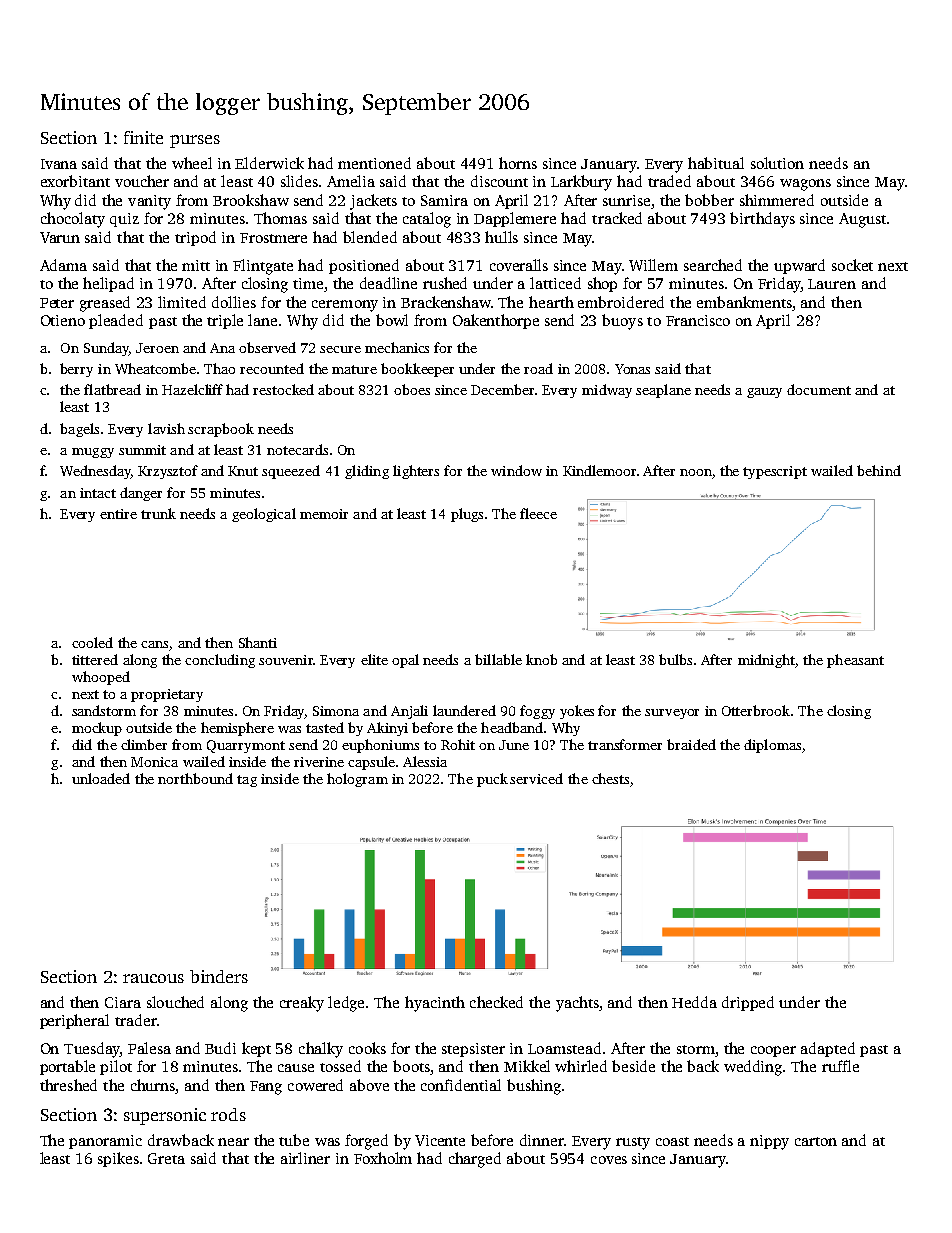 Image resolution: width=952 pixels, height=1233 pixels. I want to click on cooper, so click(773, 1051).
